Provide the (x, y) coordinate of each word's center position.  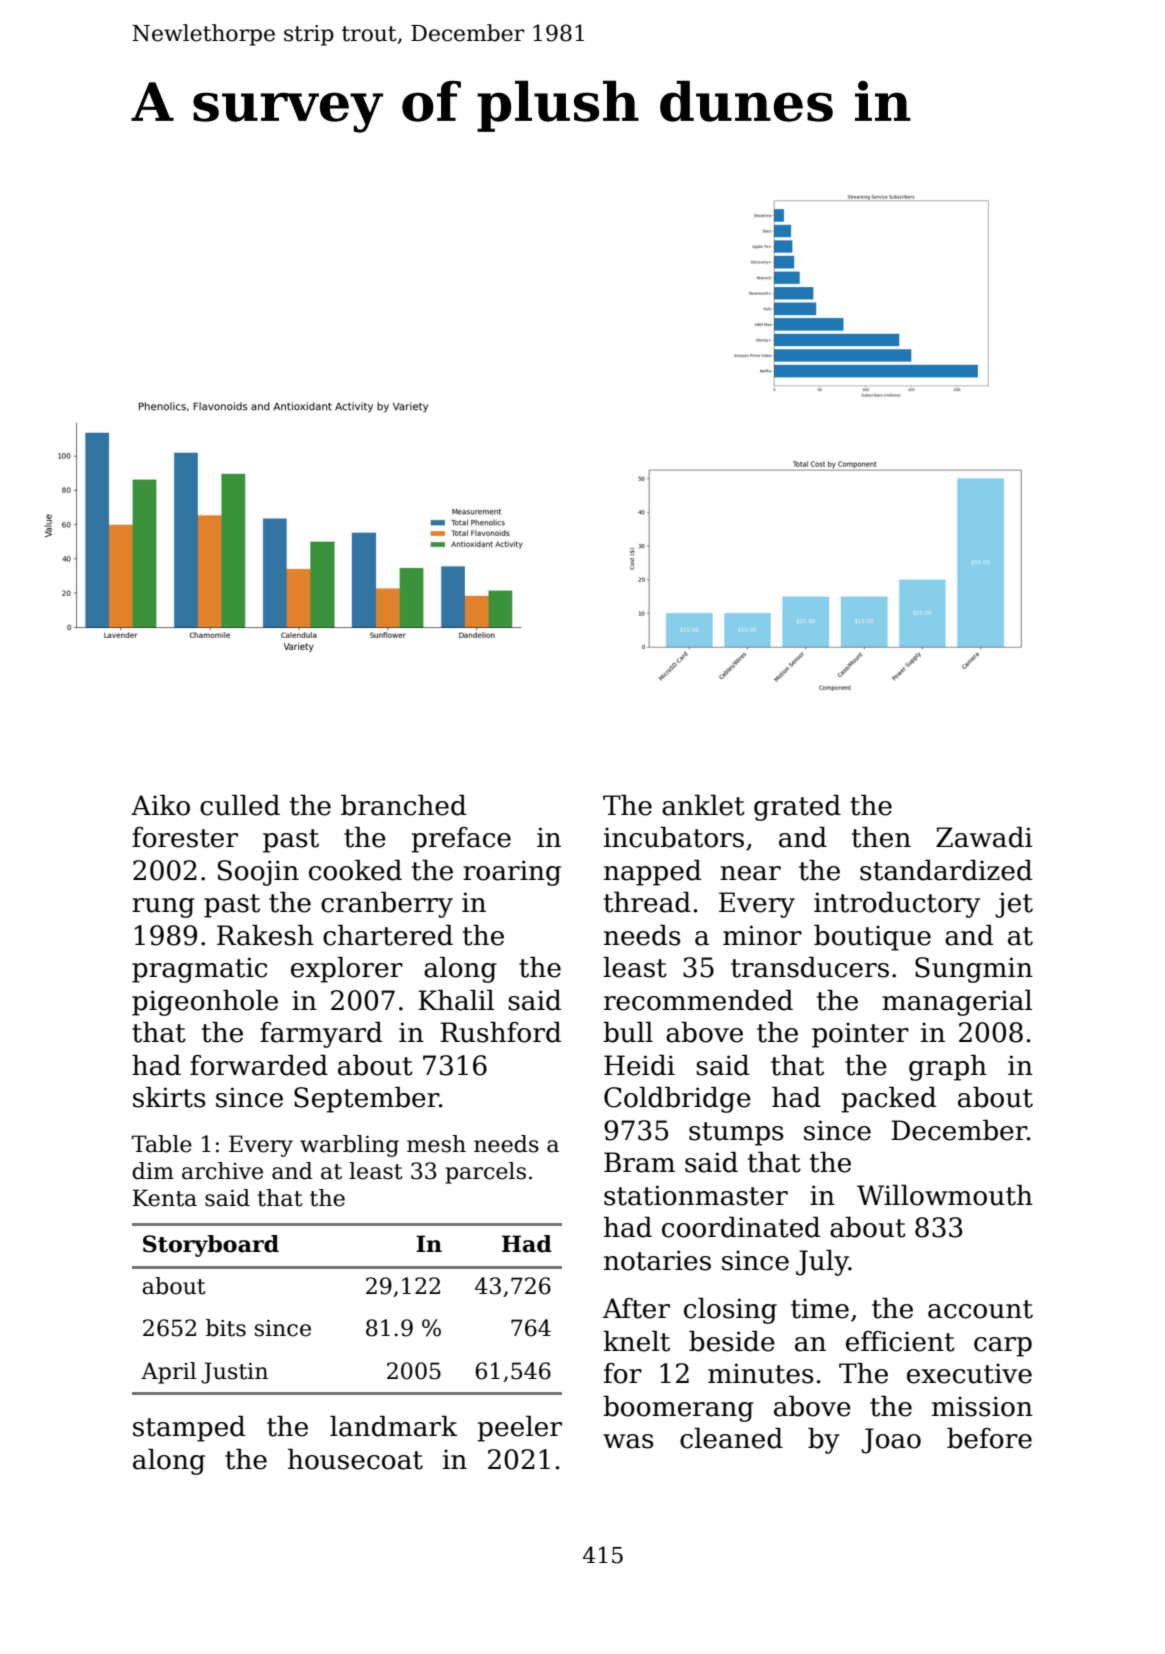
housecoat (355, 1459)
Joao (891, 1441)
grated (797, 808)
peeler (519, 1429)
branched (403, 805)
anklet (703, 805)
